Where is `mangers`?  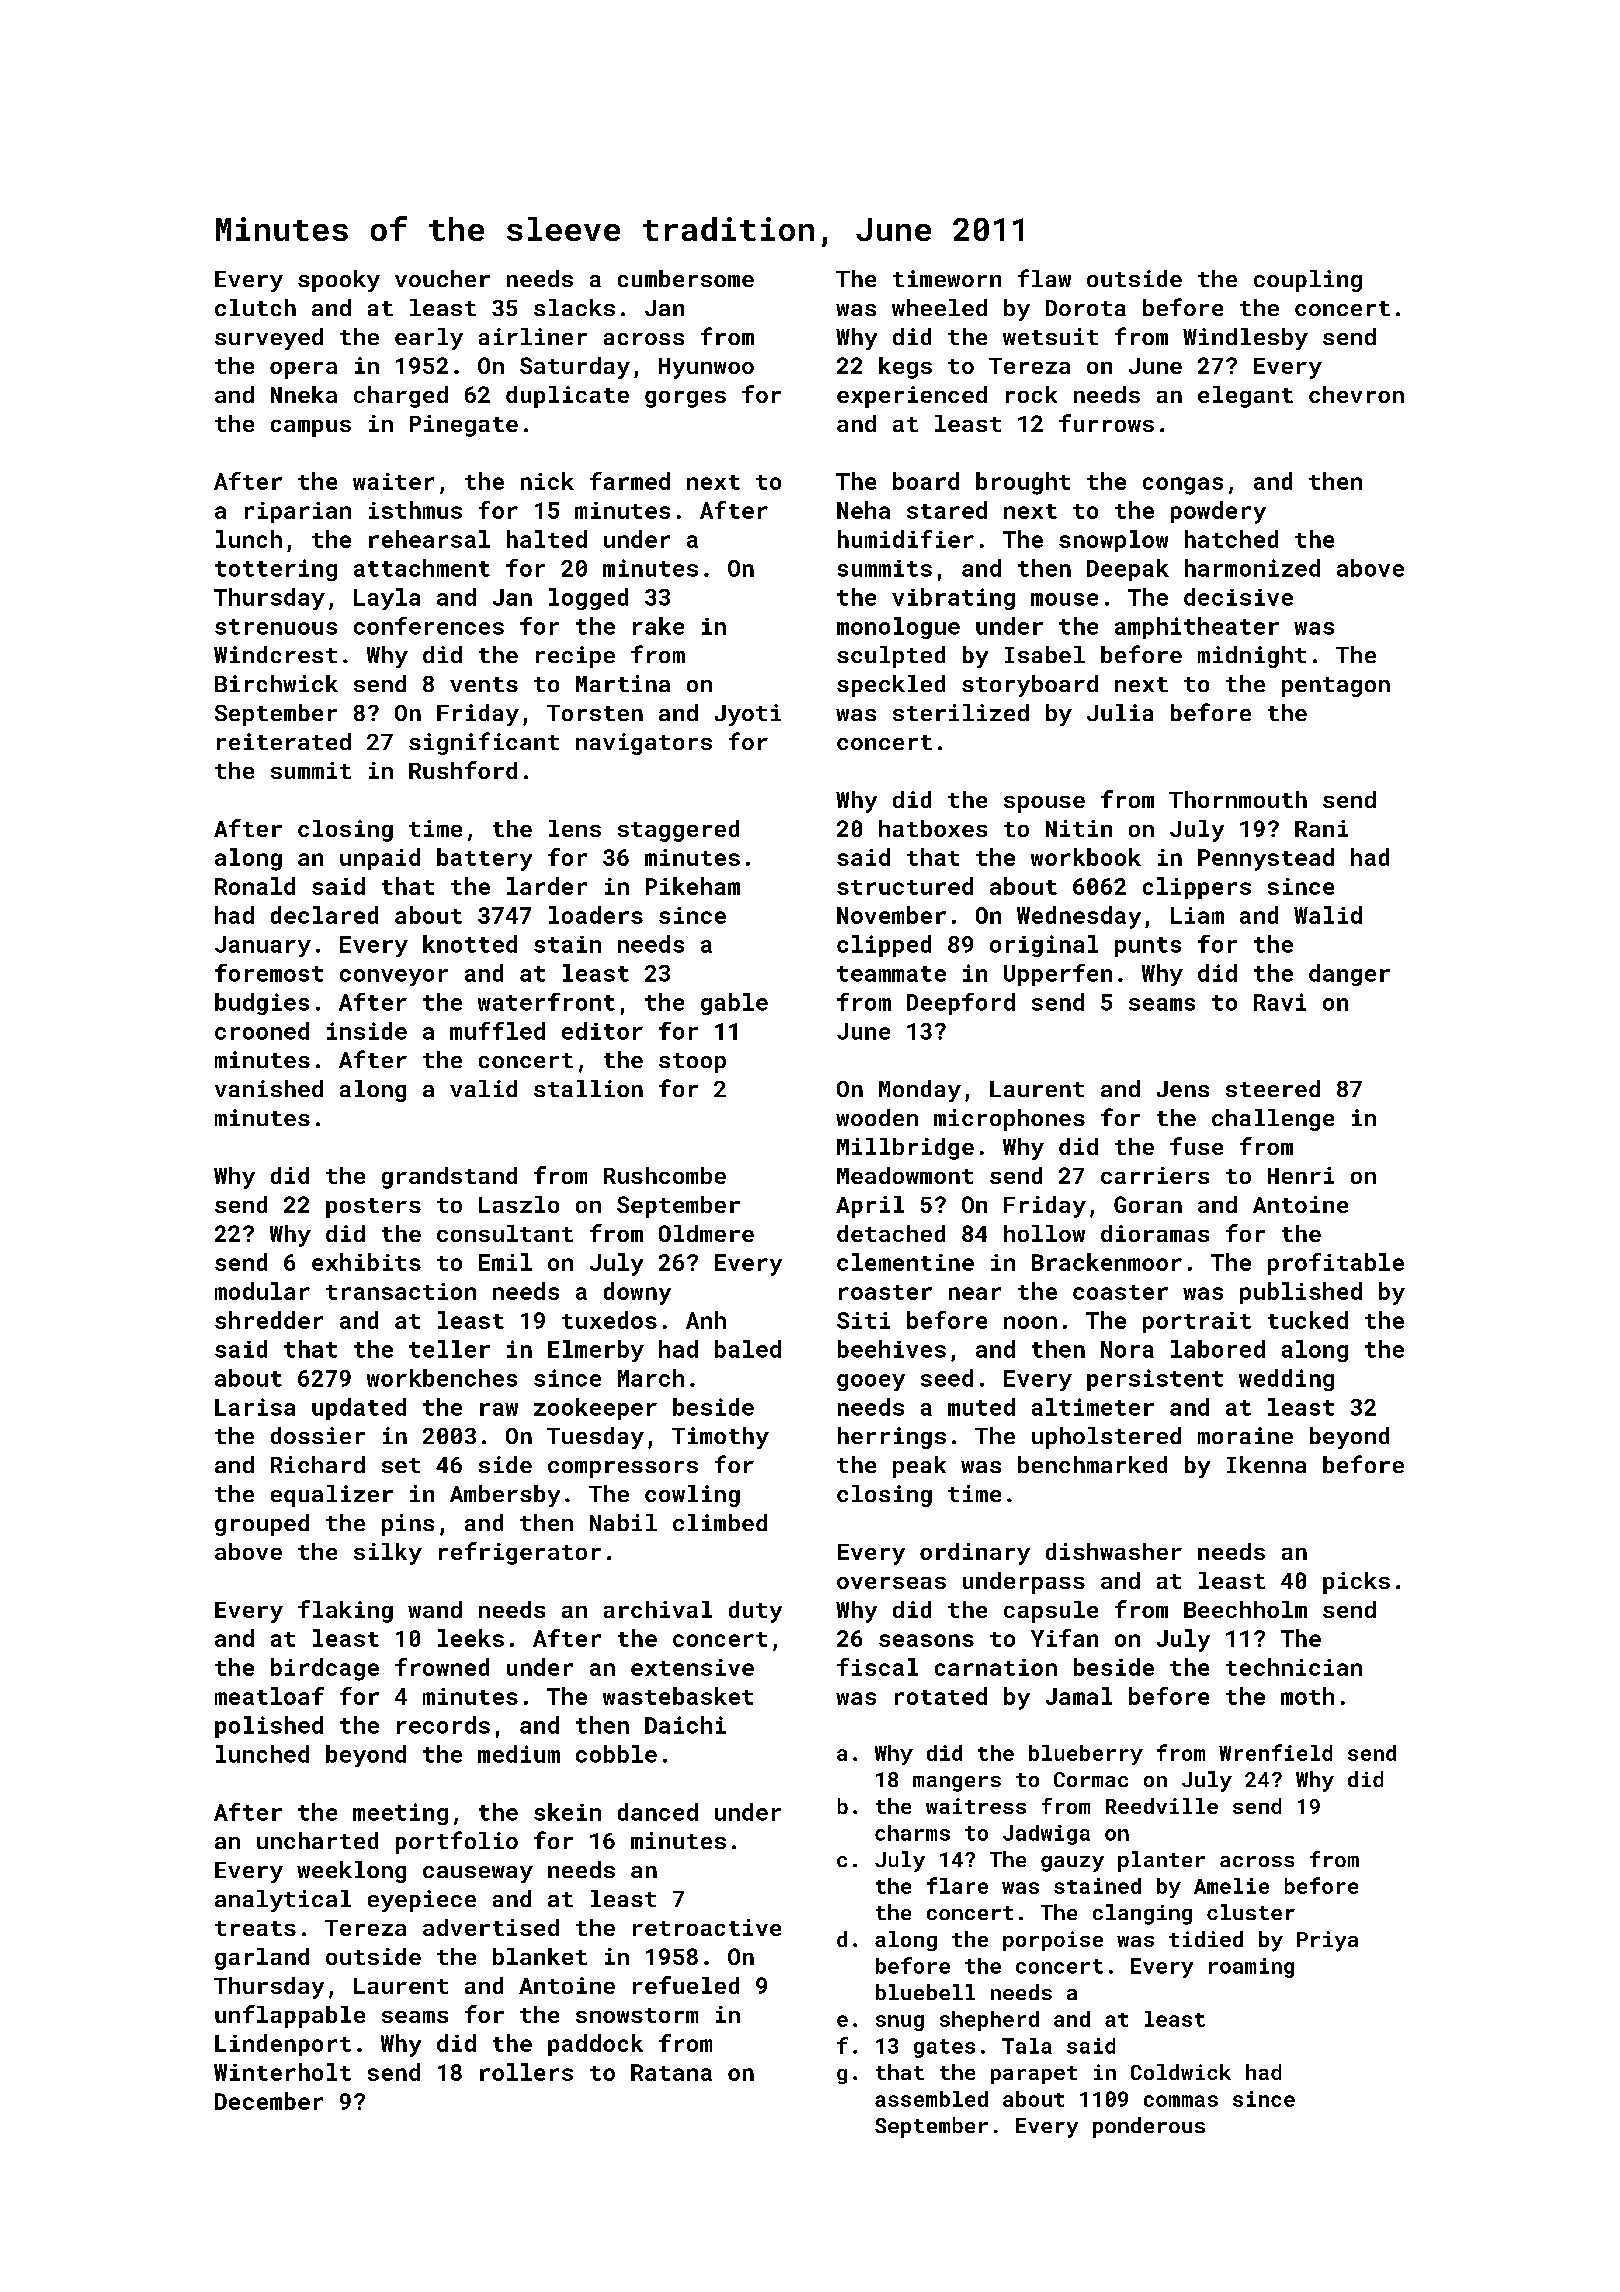
mangers is located at coordinates (957, 1784).
